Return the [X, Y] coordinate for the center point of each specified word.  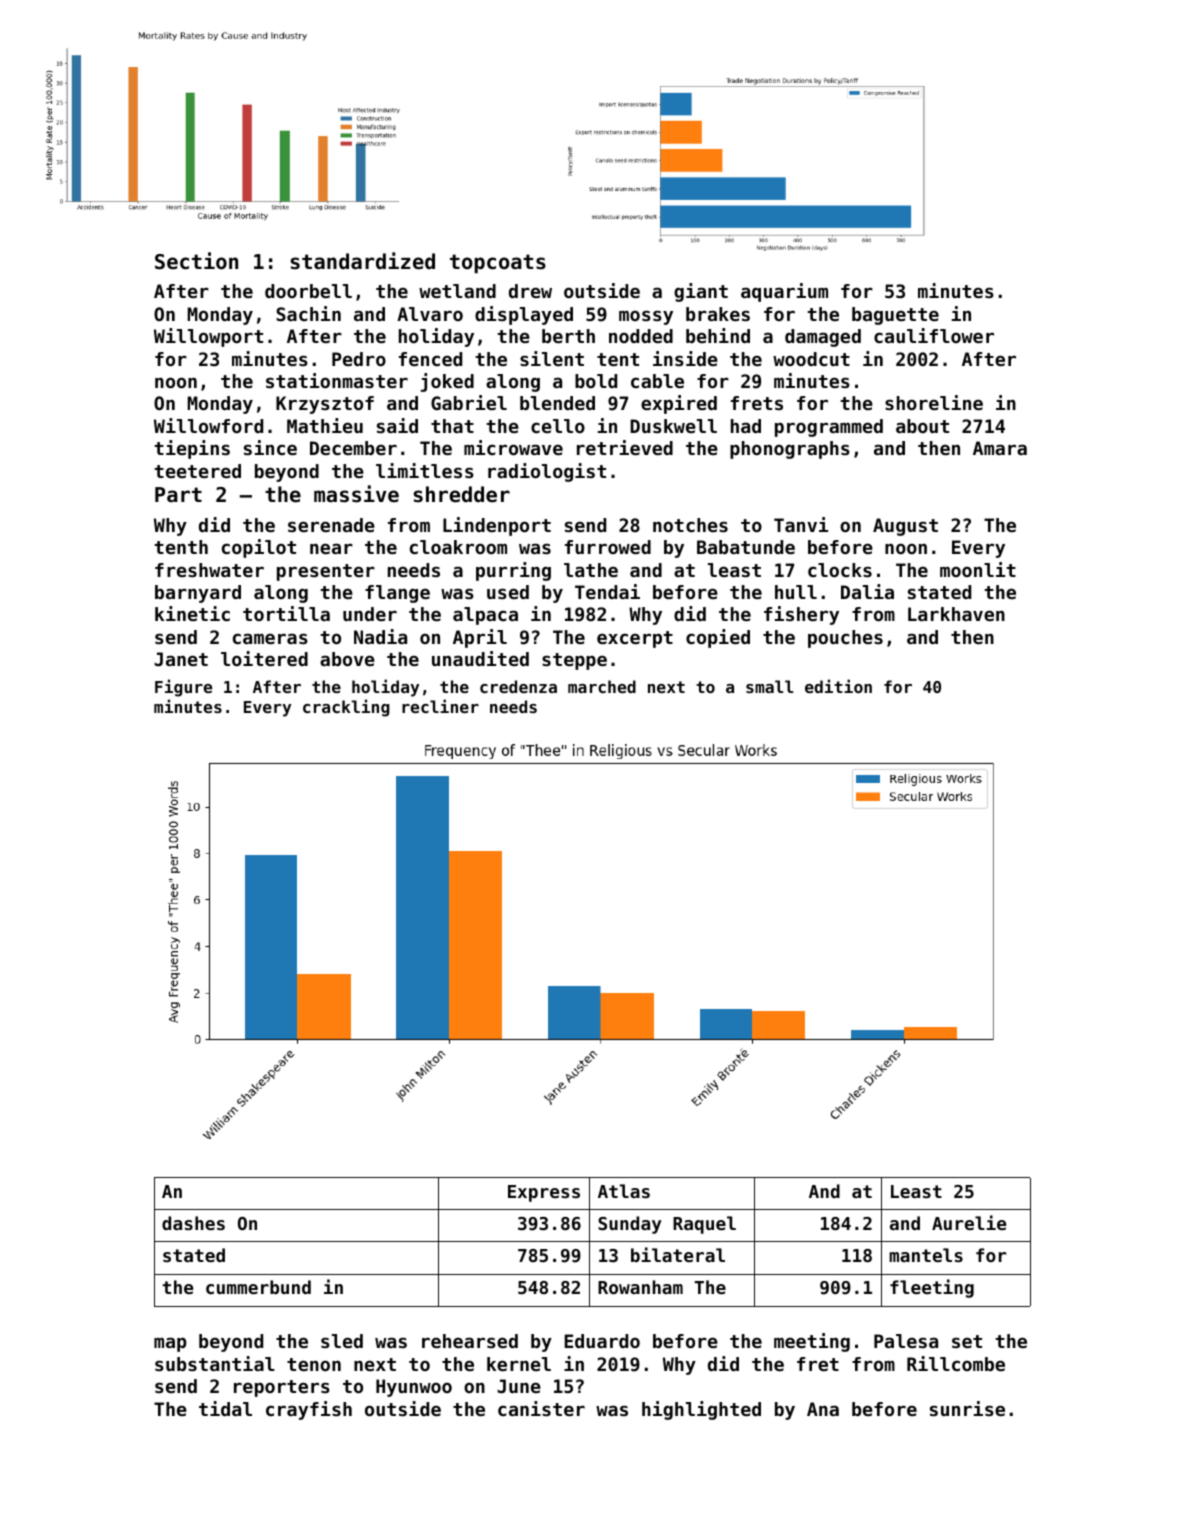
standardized [363, 261]
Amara [1000, 448]
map [170, 1344]
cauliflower [934, 335]
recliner [440, 706]
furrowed [608, 547]
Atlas [624, 1191]
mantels [926, 1255]
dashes [193, 1223]
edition [838, 686]
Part [178, 494]
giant [701, 292]
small [770, 686]
